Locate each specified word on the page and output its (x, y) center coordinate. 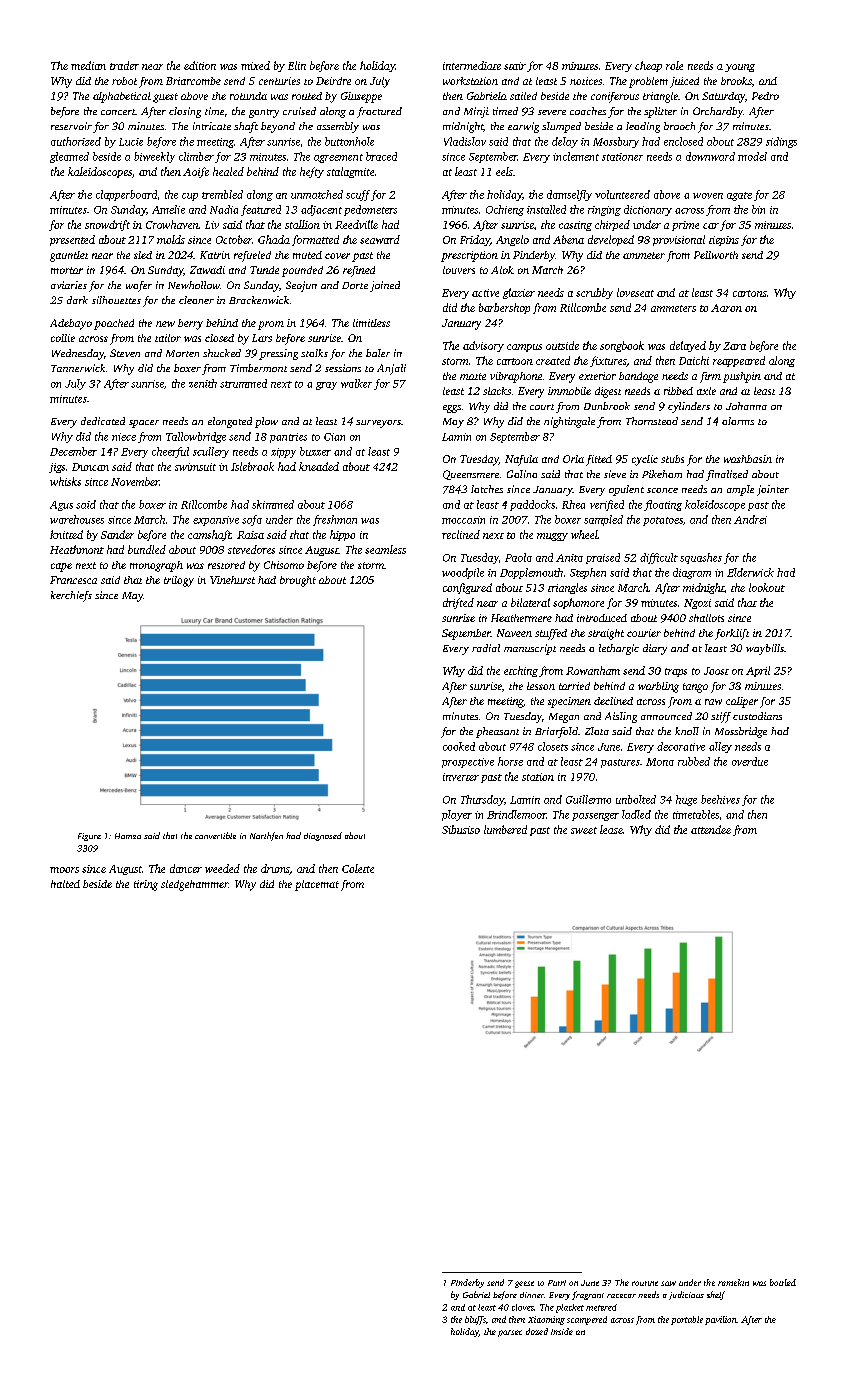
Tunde (264, 270)
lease (611, 829)
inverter (461, 777)
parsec (510, 1333)
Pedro (765, 96)
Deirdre (333, 81)
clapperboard (126, 195)
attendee (711, 829)
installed (546, 209)
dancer (186, 868)
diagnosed (323, 836)
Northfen (266, 836)
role (674, 65)
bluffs (475, 1320)
